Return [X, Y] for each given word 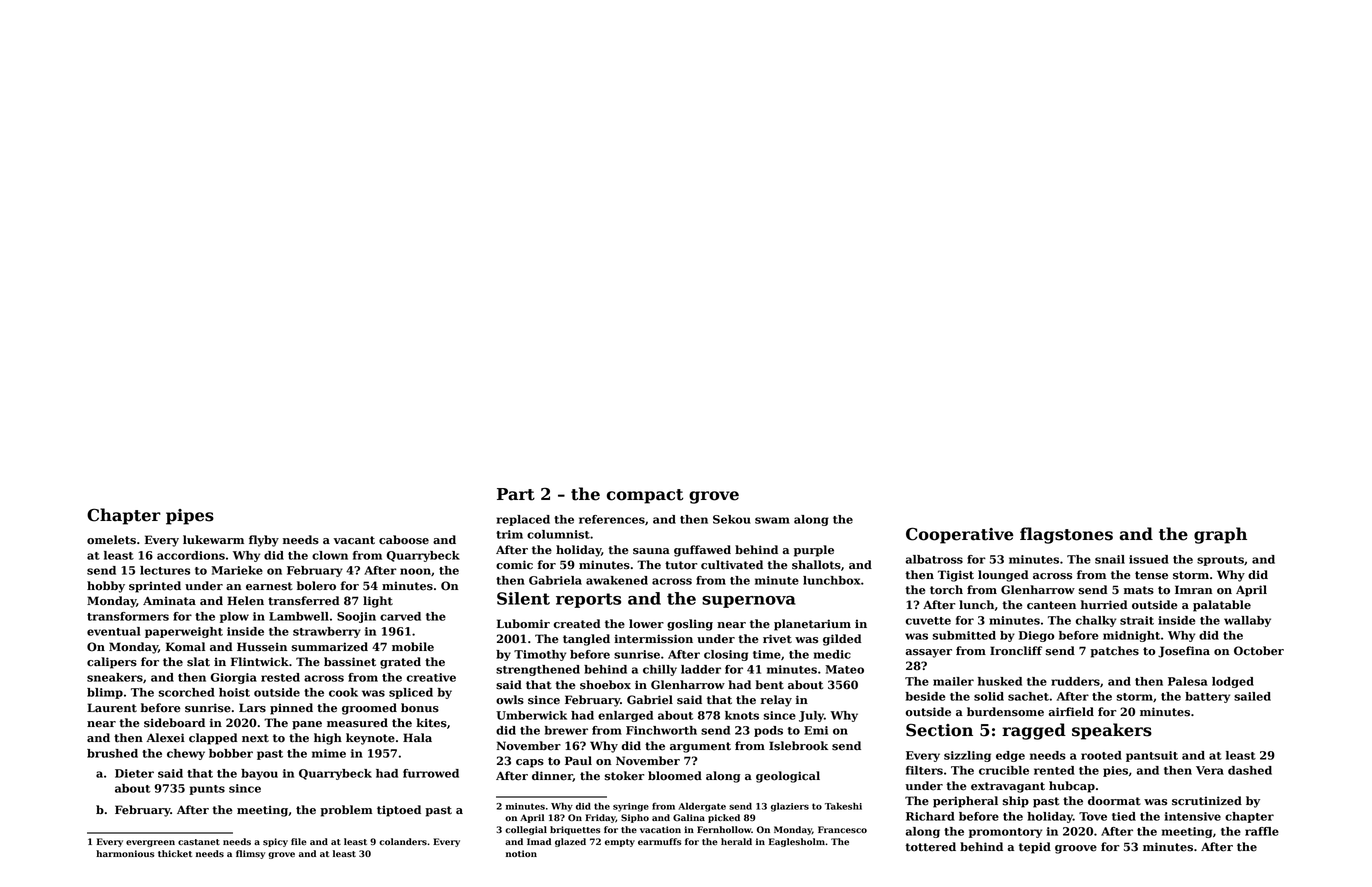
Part [516, 494]
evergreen [150, 843]
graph [1220, 535]
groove [1076, 849]
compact [645, 496]
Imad [539, 841]
